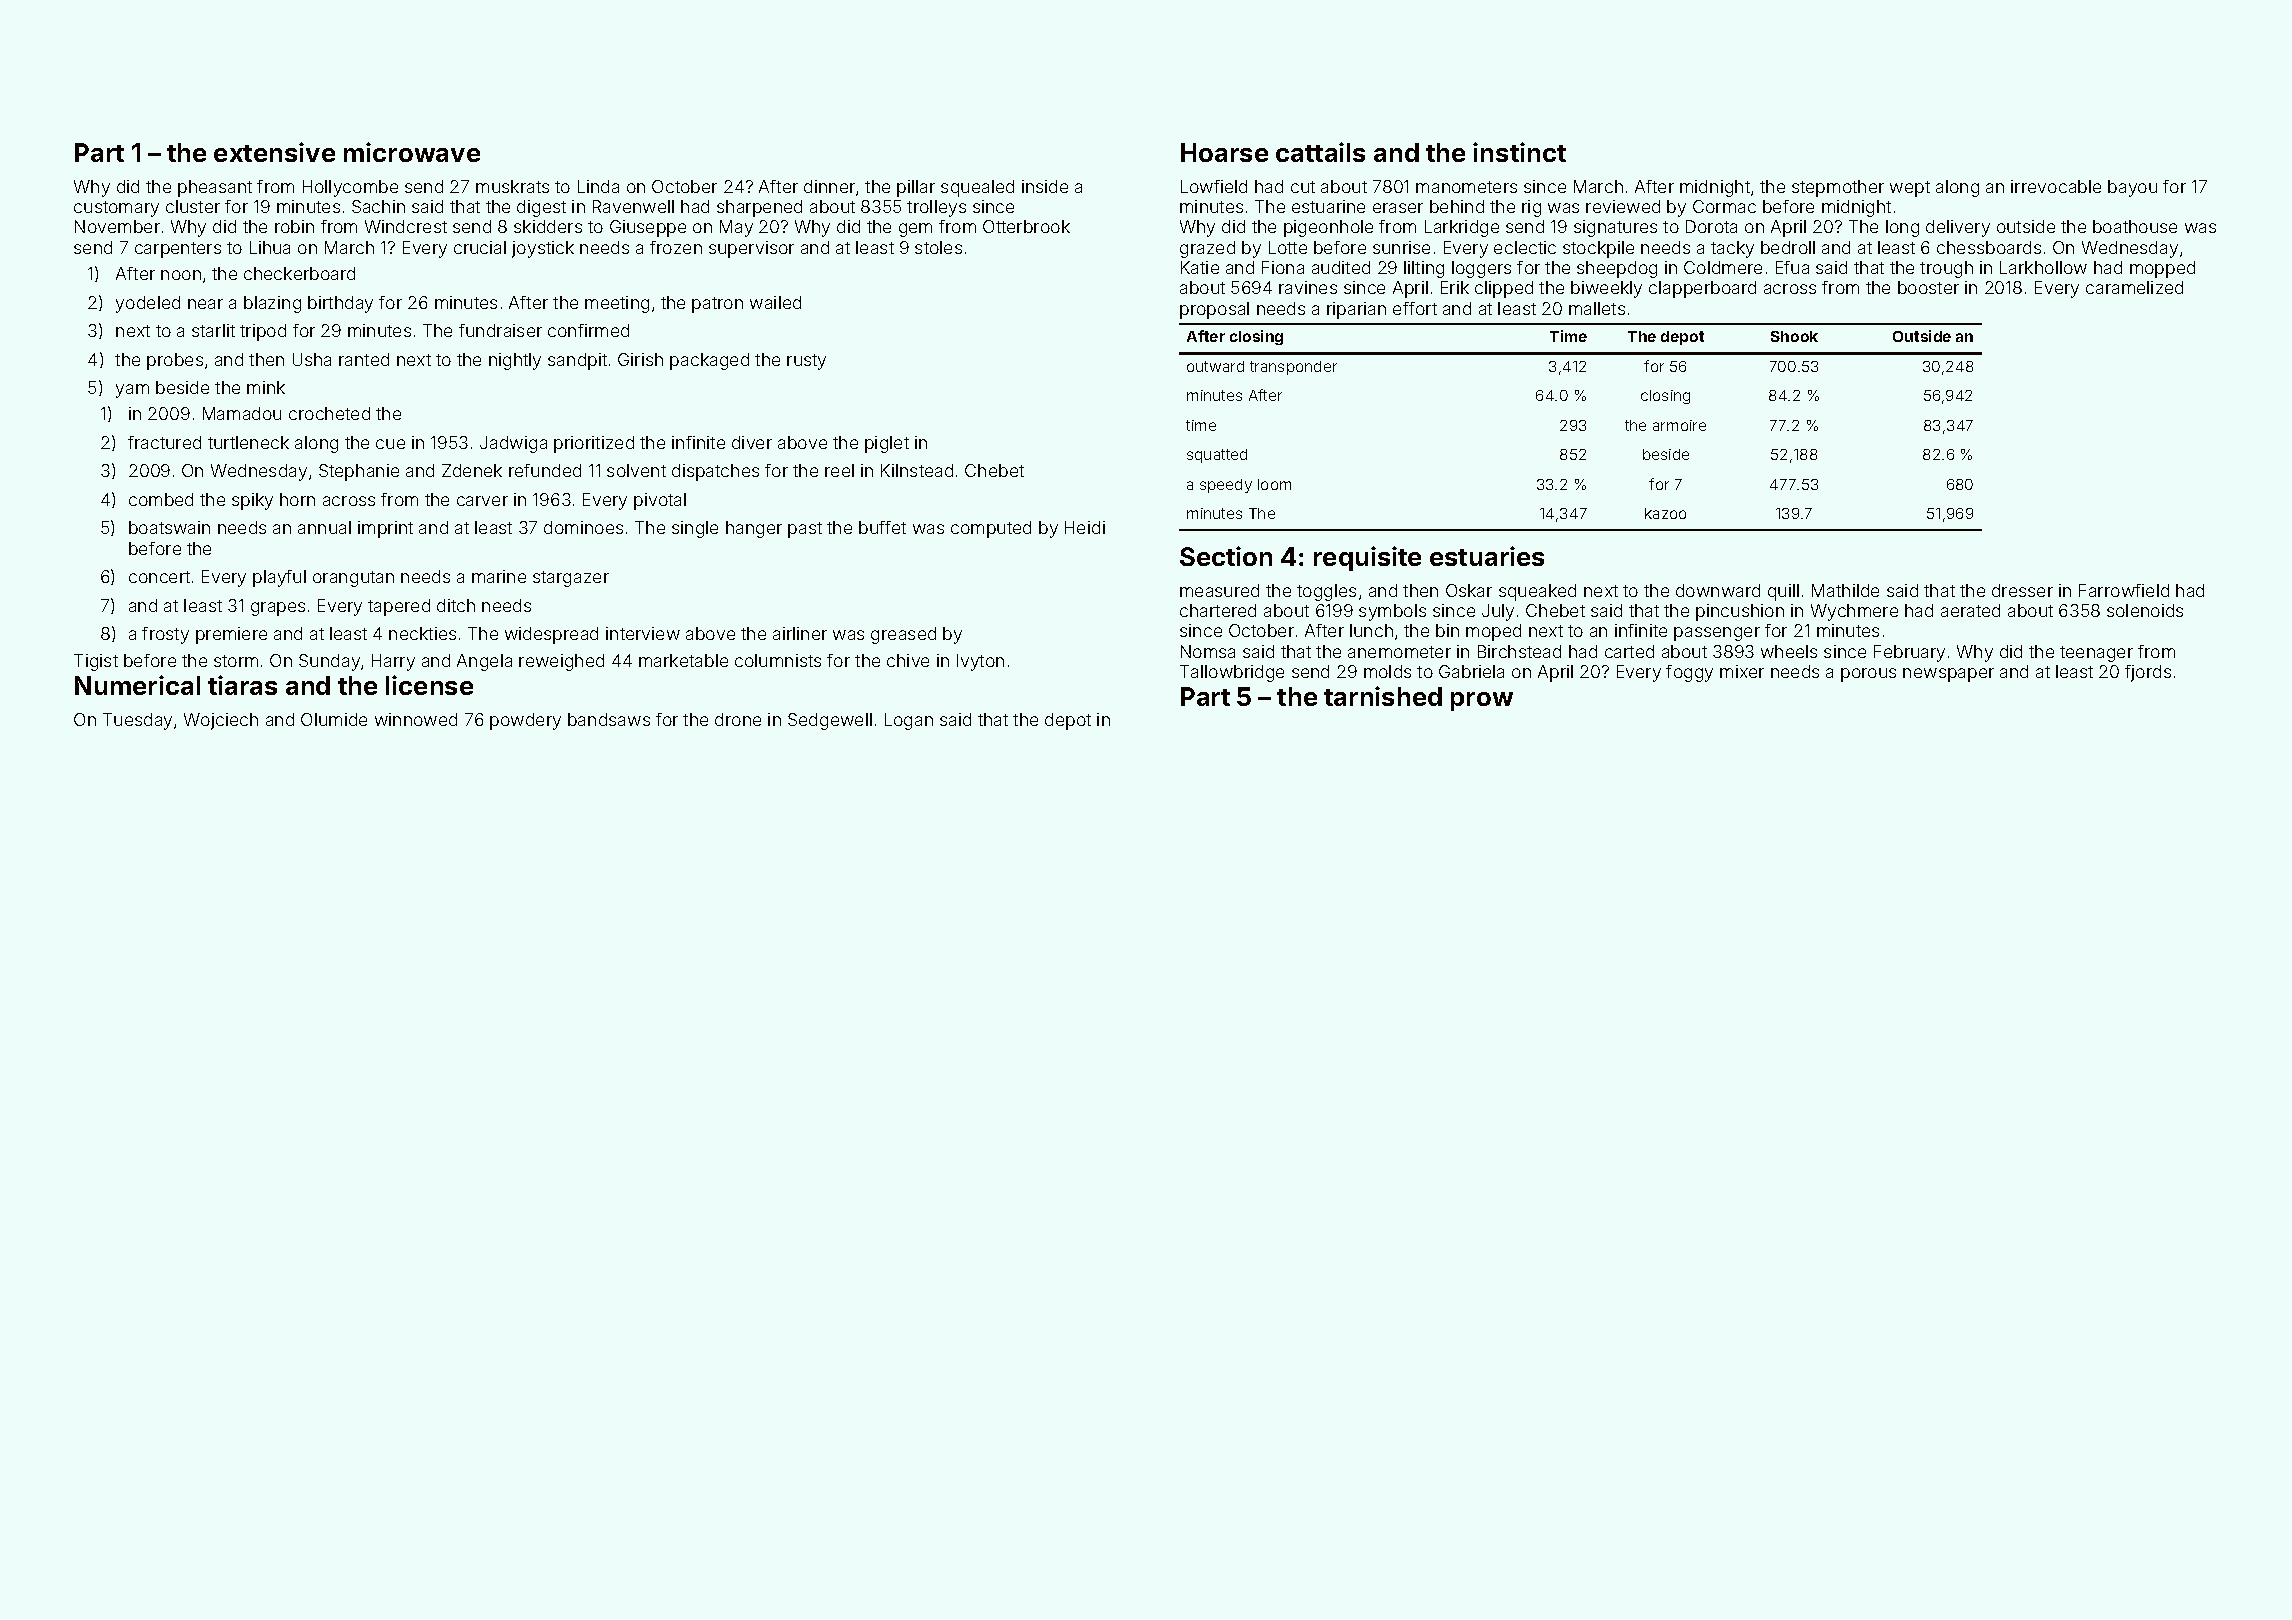 The width and height of the screenshot is (2292, 1620). Describe the element at coordinates (159, 577) in the screenshot. I see `concert` at that location.
